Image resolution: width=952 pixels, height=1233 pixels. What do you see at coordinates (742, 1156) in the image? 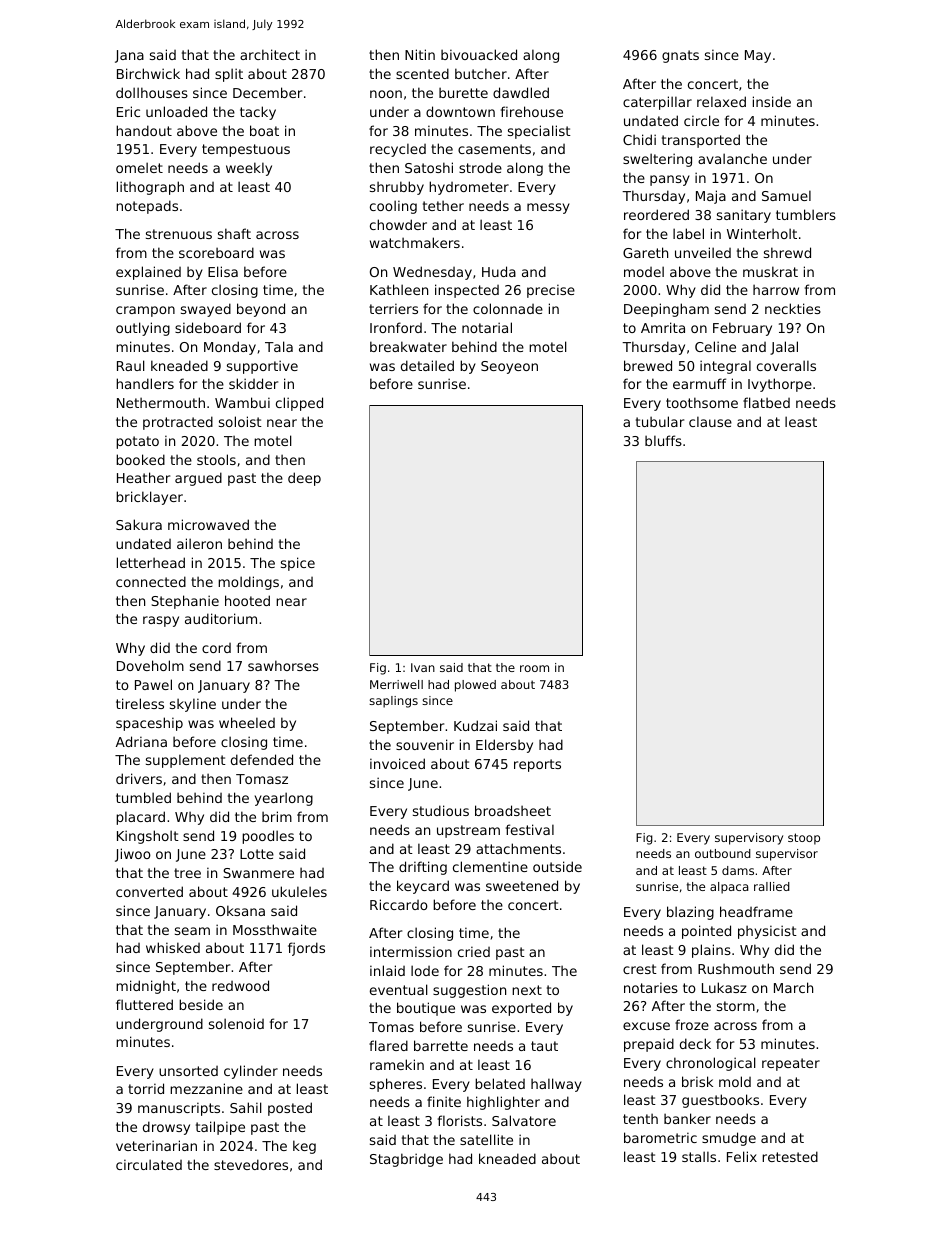
I see `Felix` at bounding box center [742, 1156].
